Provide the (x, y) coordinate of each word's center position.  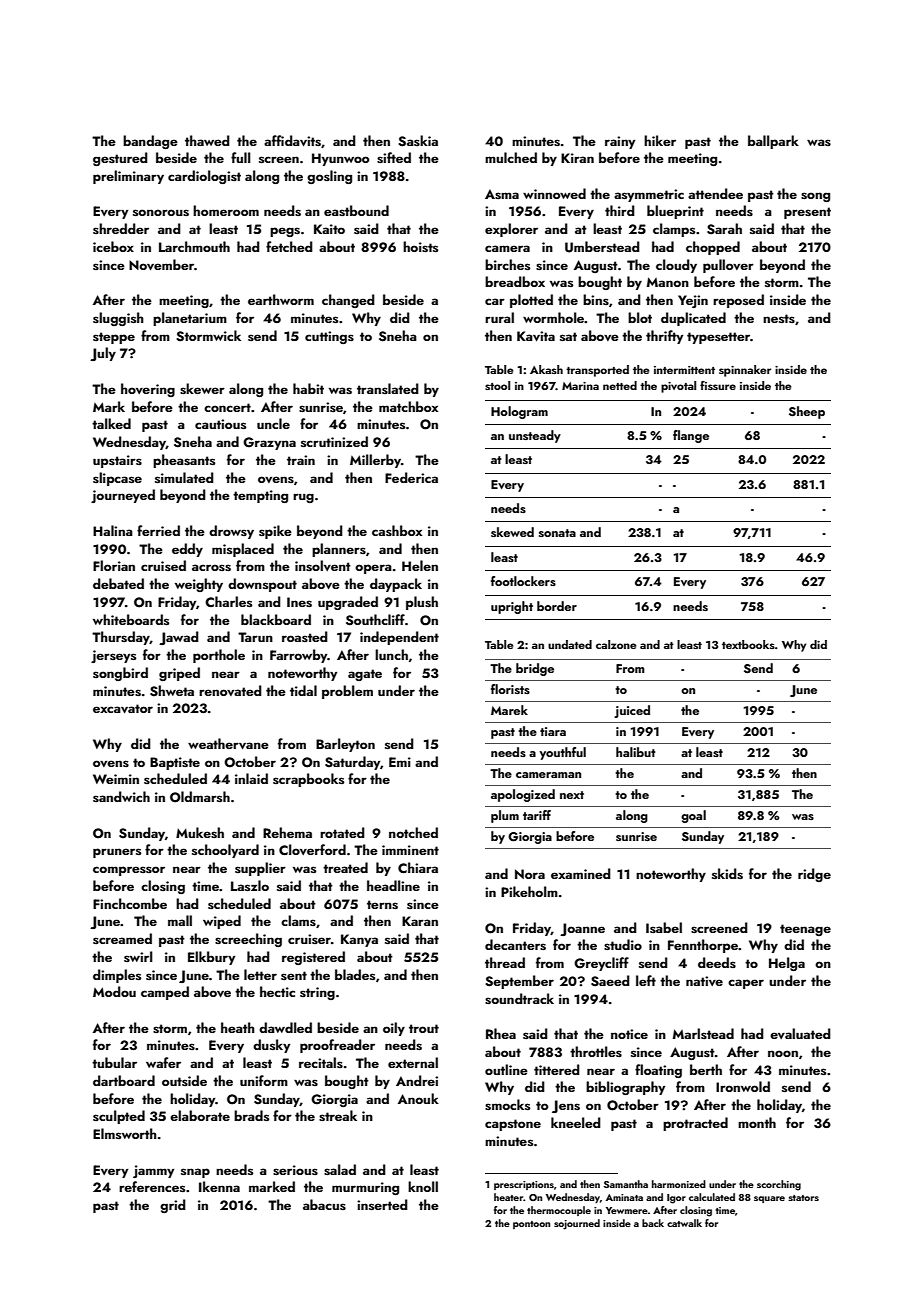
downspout (262, 585)
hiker (660, 140)
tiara (553, 731)
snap (195, 1173)
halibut (636, 752)
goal (693, 816)
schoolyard (225, 851)
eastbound (356, 210)
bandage (150, 142)
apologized (523, 795)
